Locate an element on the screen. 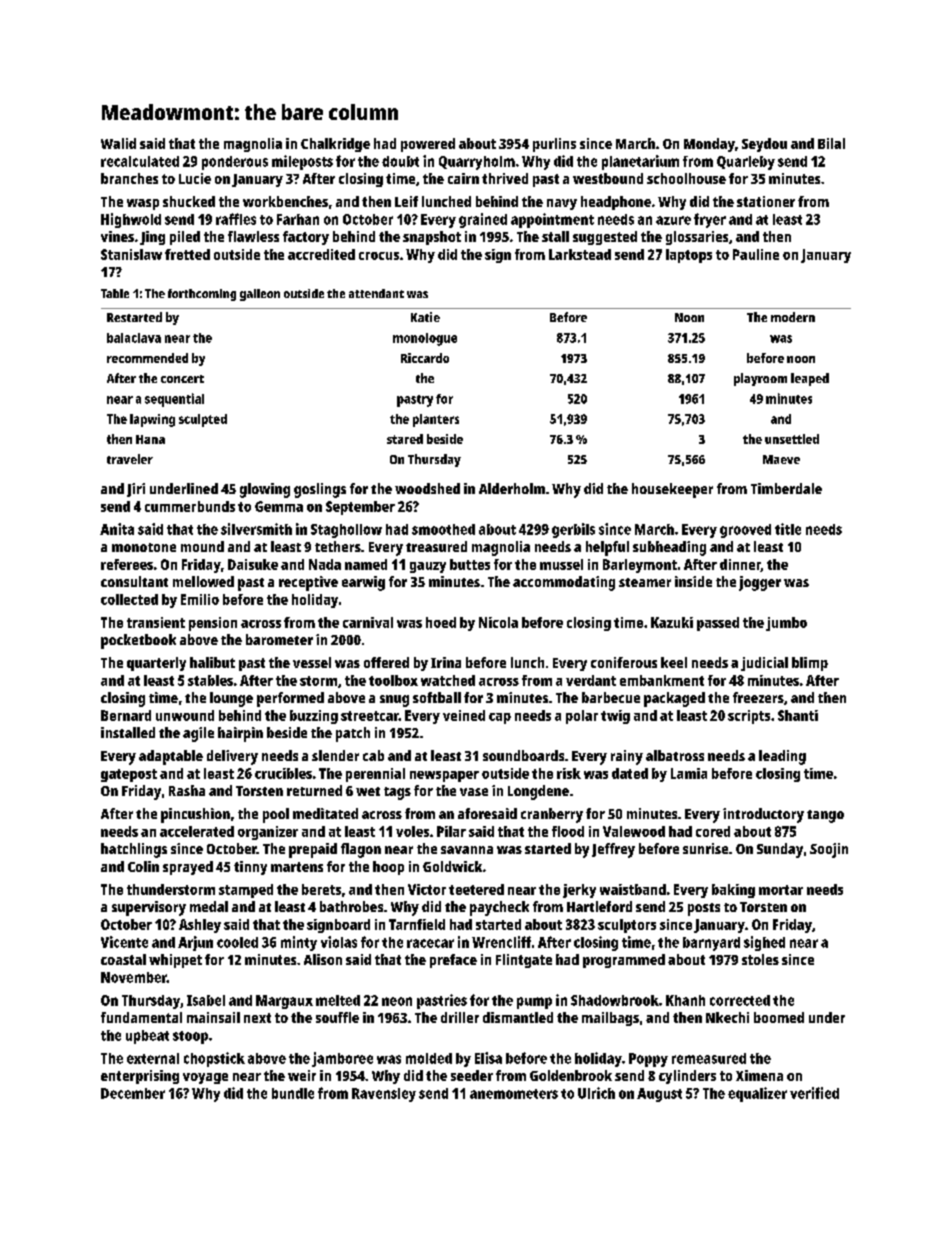 The image size is (952, 1233). recommended is located at coordinates (147, 358).
